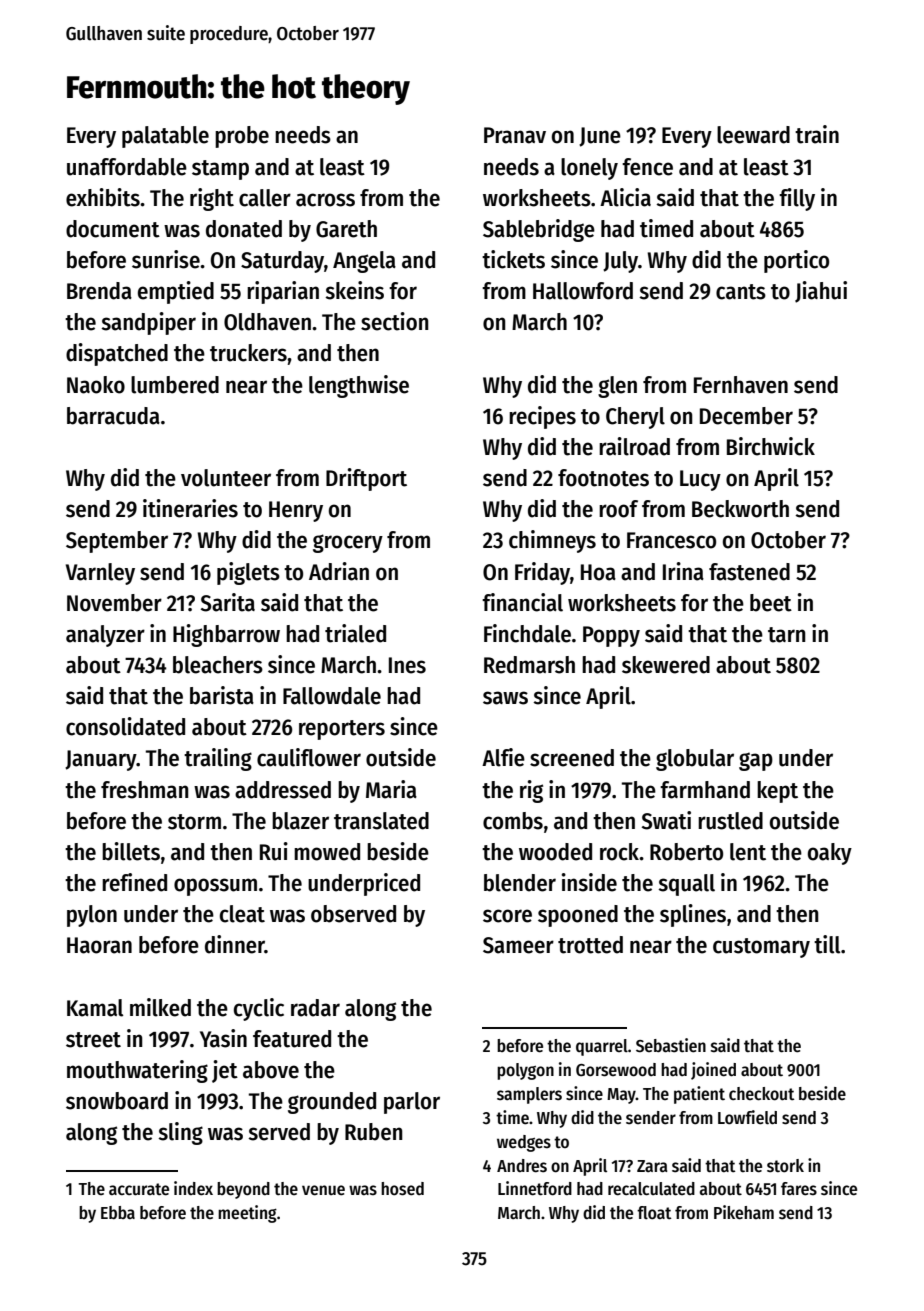  What do you see at coordinates (740, 509) in the screenshot?
I see `Beckworth` at bounding box center [740, 509].
